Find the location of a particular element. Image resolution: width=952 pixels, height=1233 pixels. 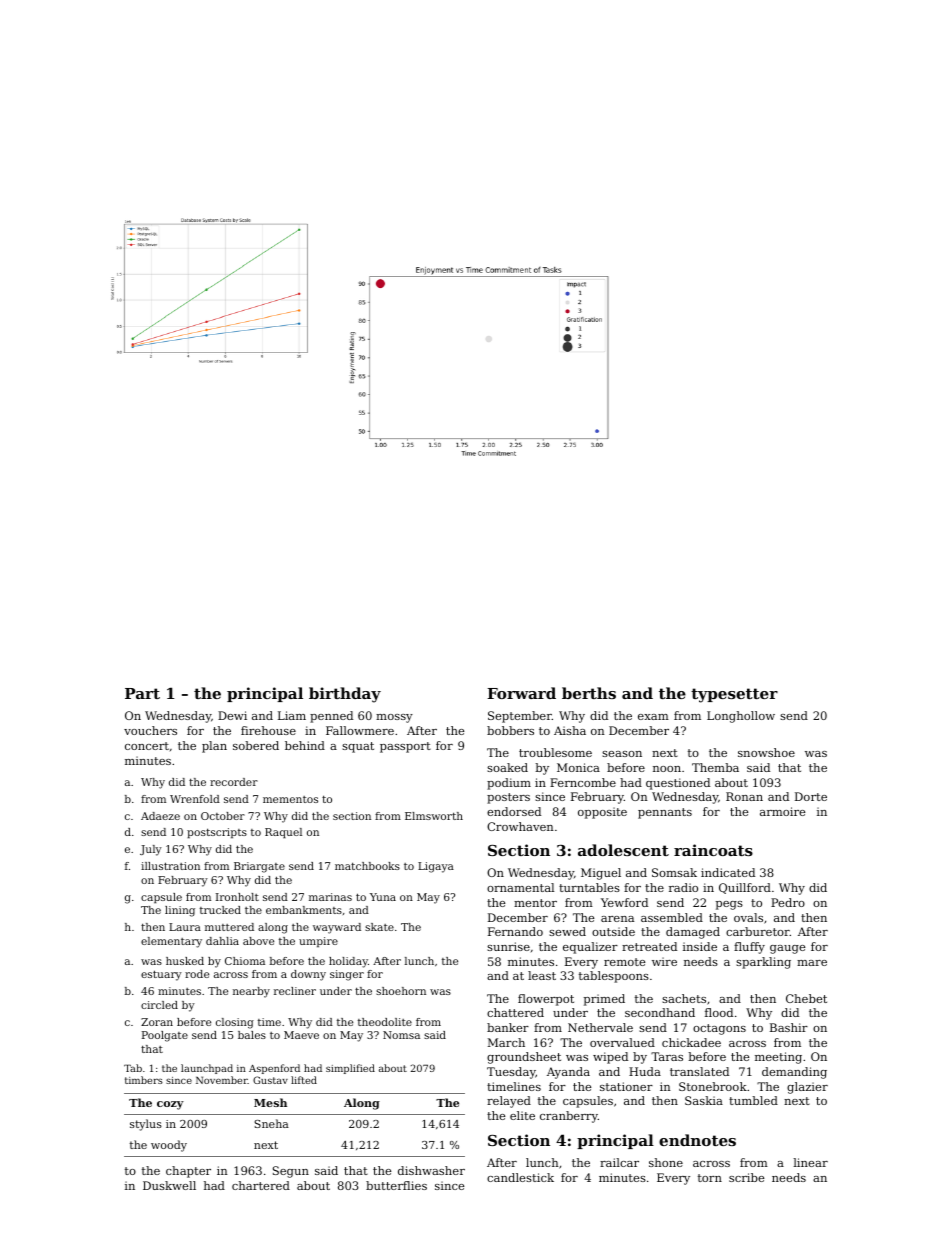

candlestick is located at coordinates (520, 1177).
